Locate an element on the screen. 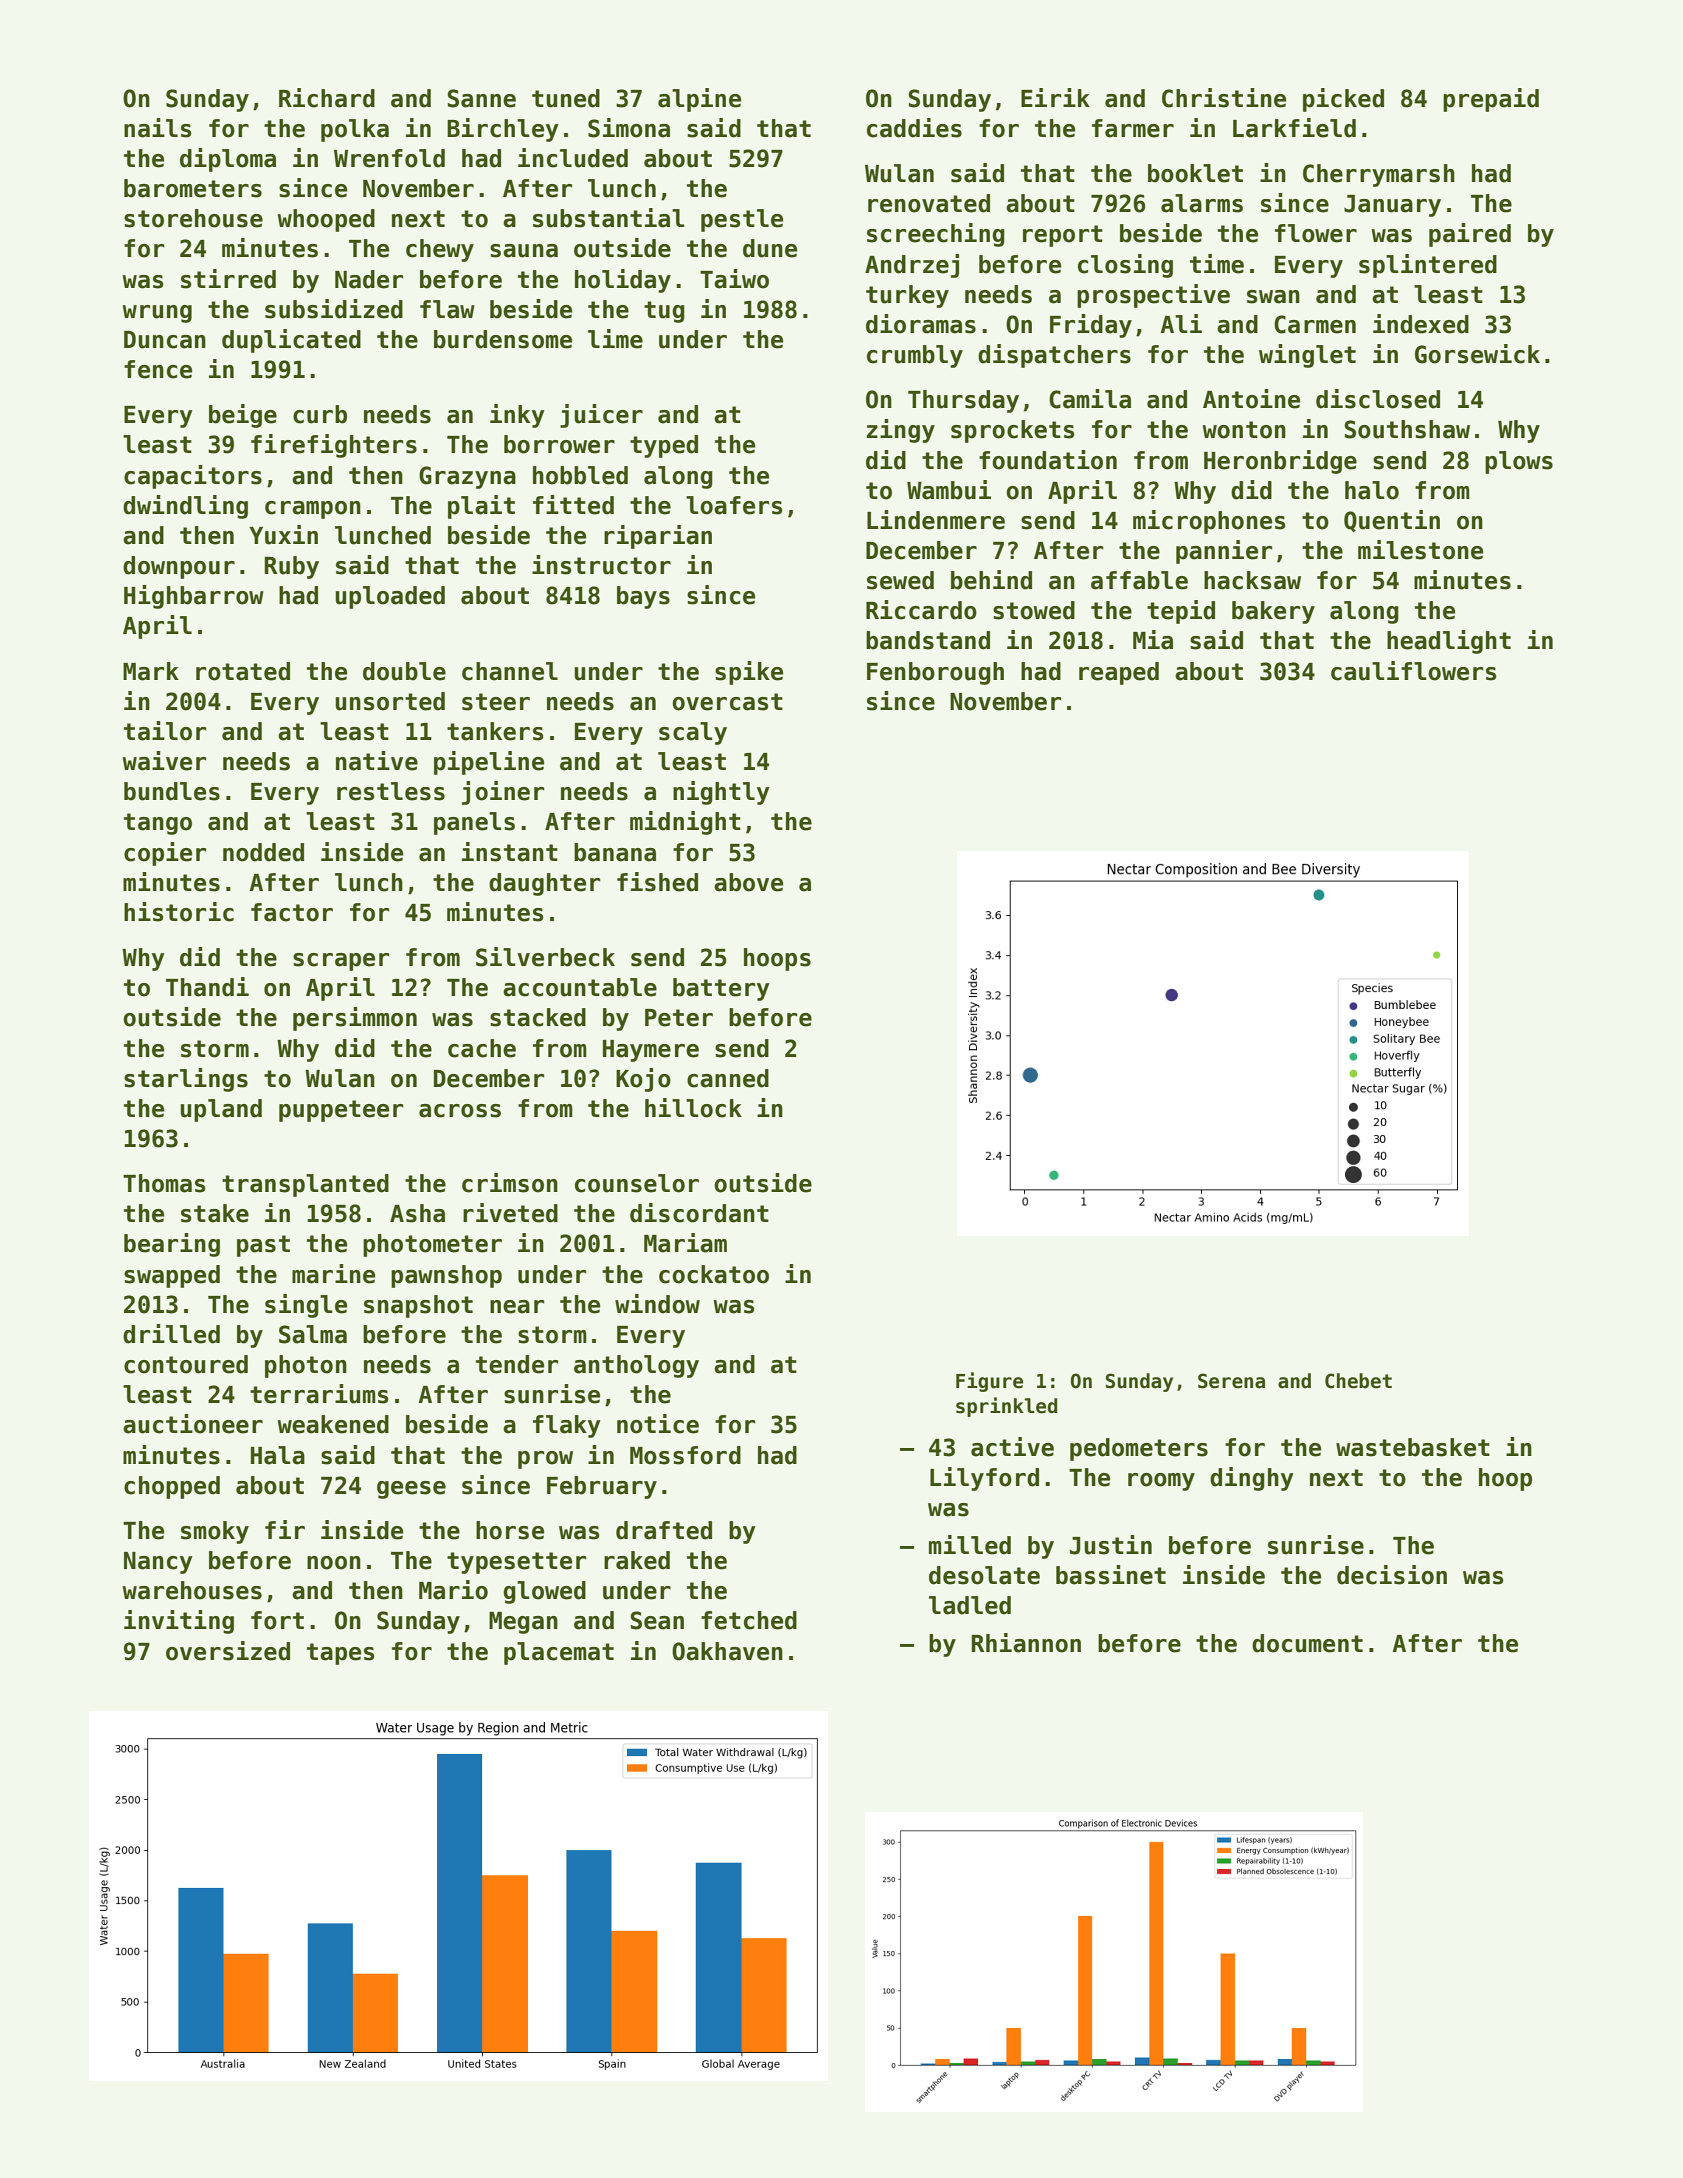  window is located at coordinates (657, 1304).
